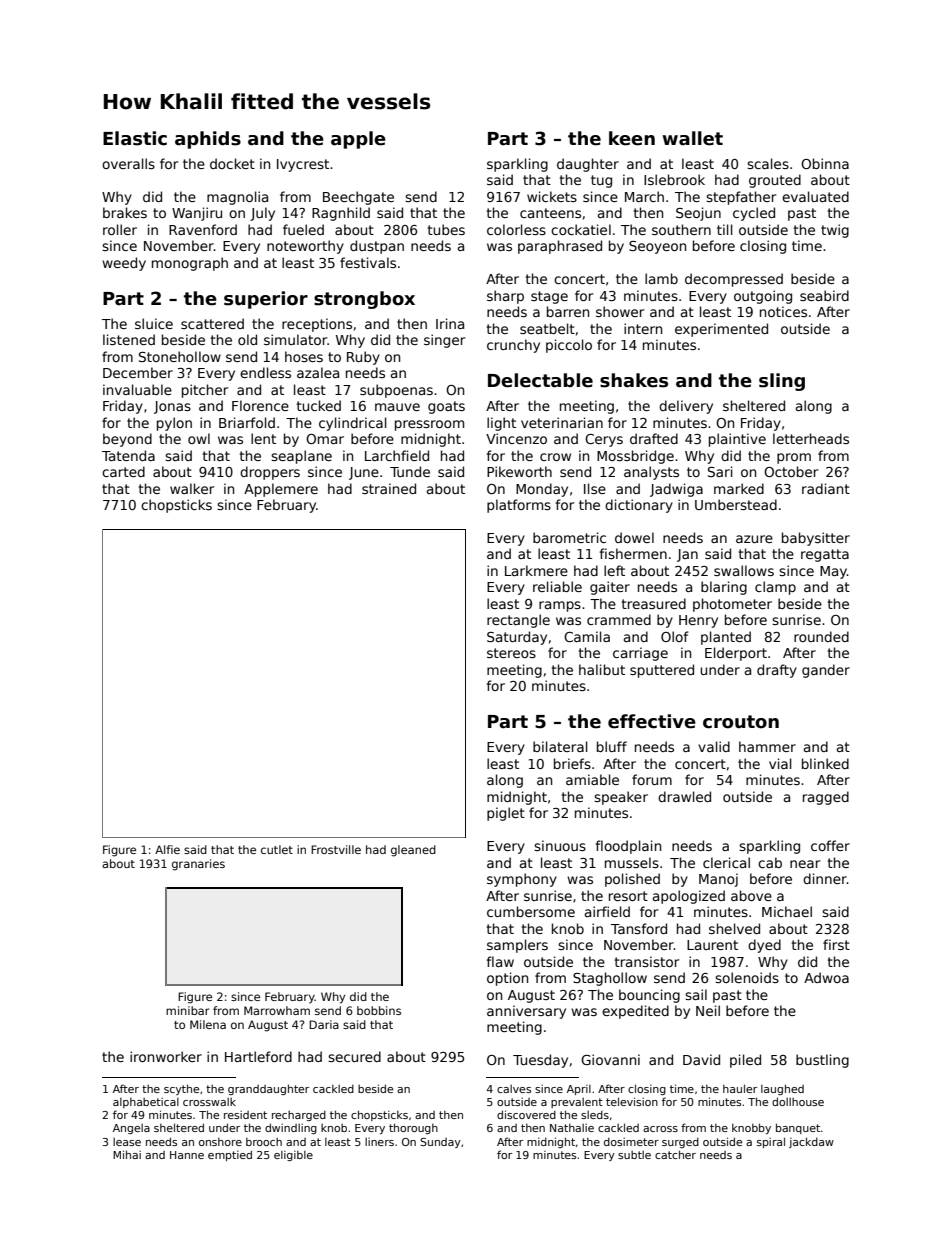  Describe the element at coordinates (825, 163) in the page. I see `Obinna` at that location.
